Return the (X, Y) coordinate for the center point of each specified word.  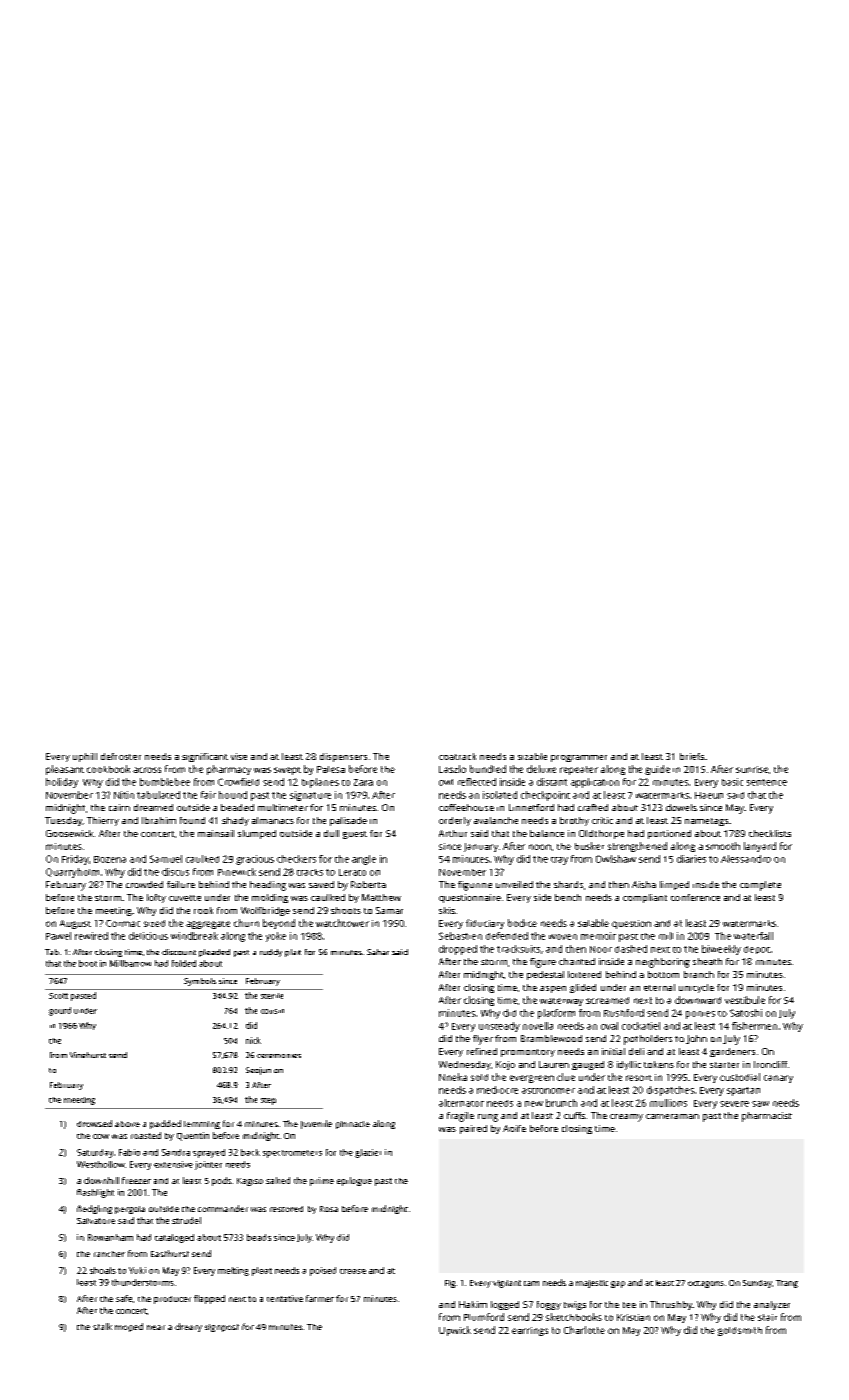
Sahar (378, 952)
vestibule (745, 1000)
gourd (60, 1011)
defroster (121, 756)
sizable (532, 756)
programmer (579, 758)
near (156, 1327)
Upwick (455, 1331)
